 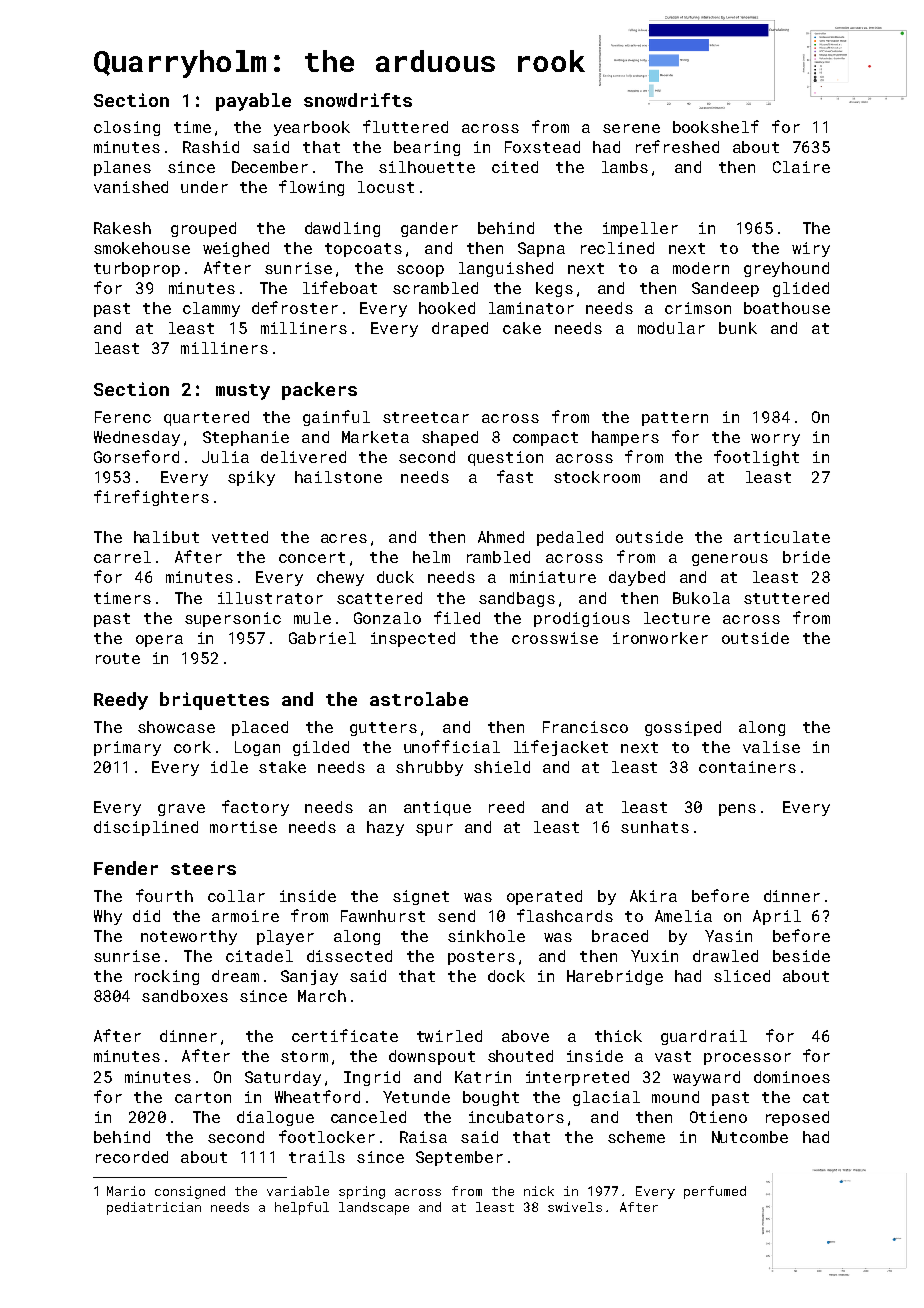 I want to click on astrolabe, so click(x=419, y=699).
